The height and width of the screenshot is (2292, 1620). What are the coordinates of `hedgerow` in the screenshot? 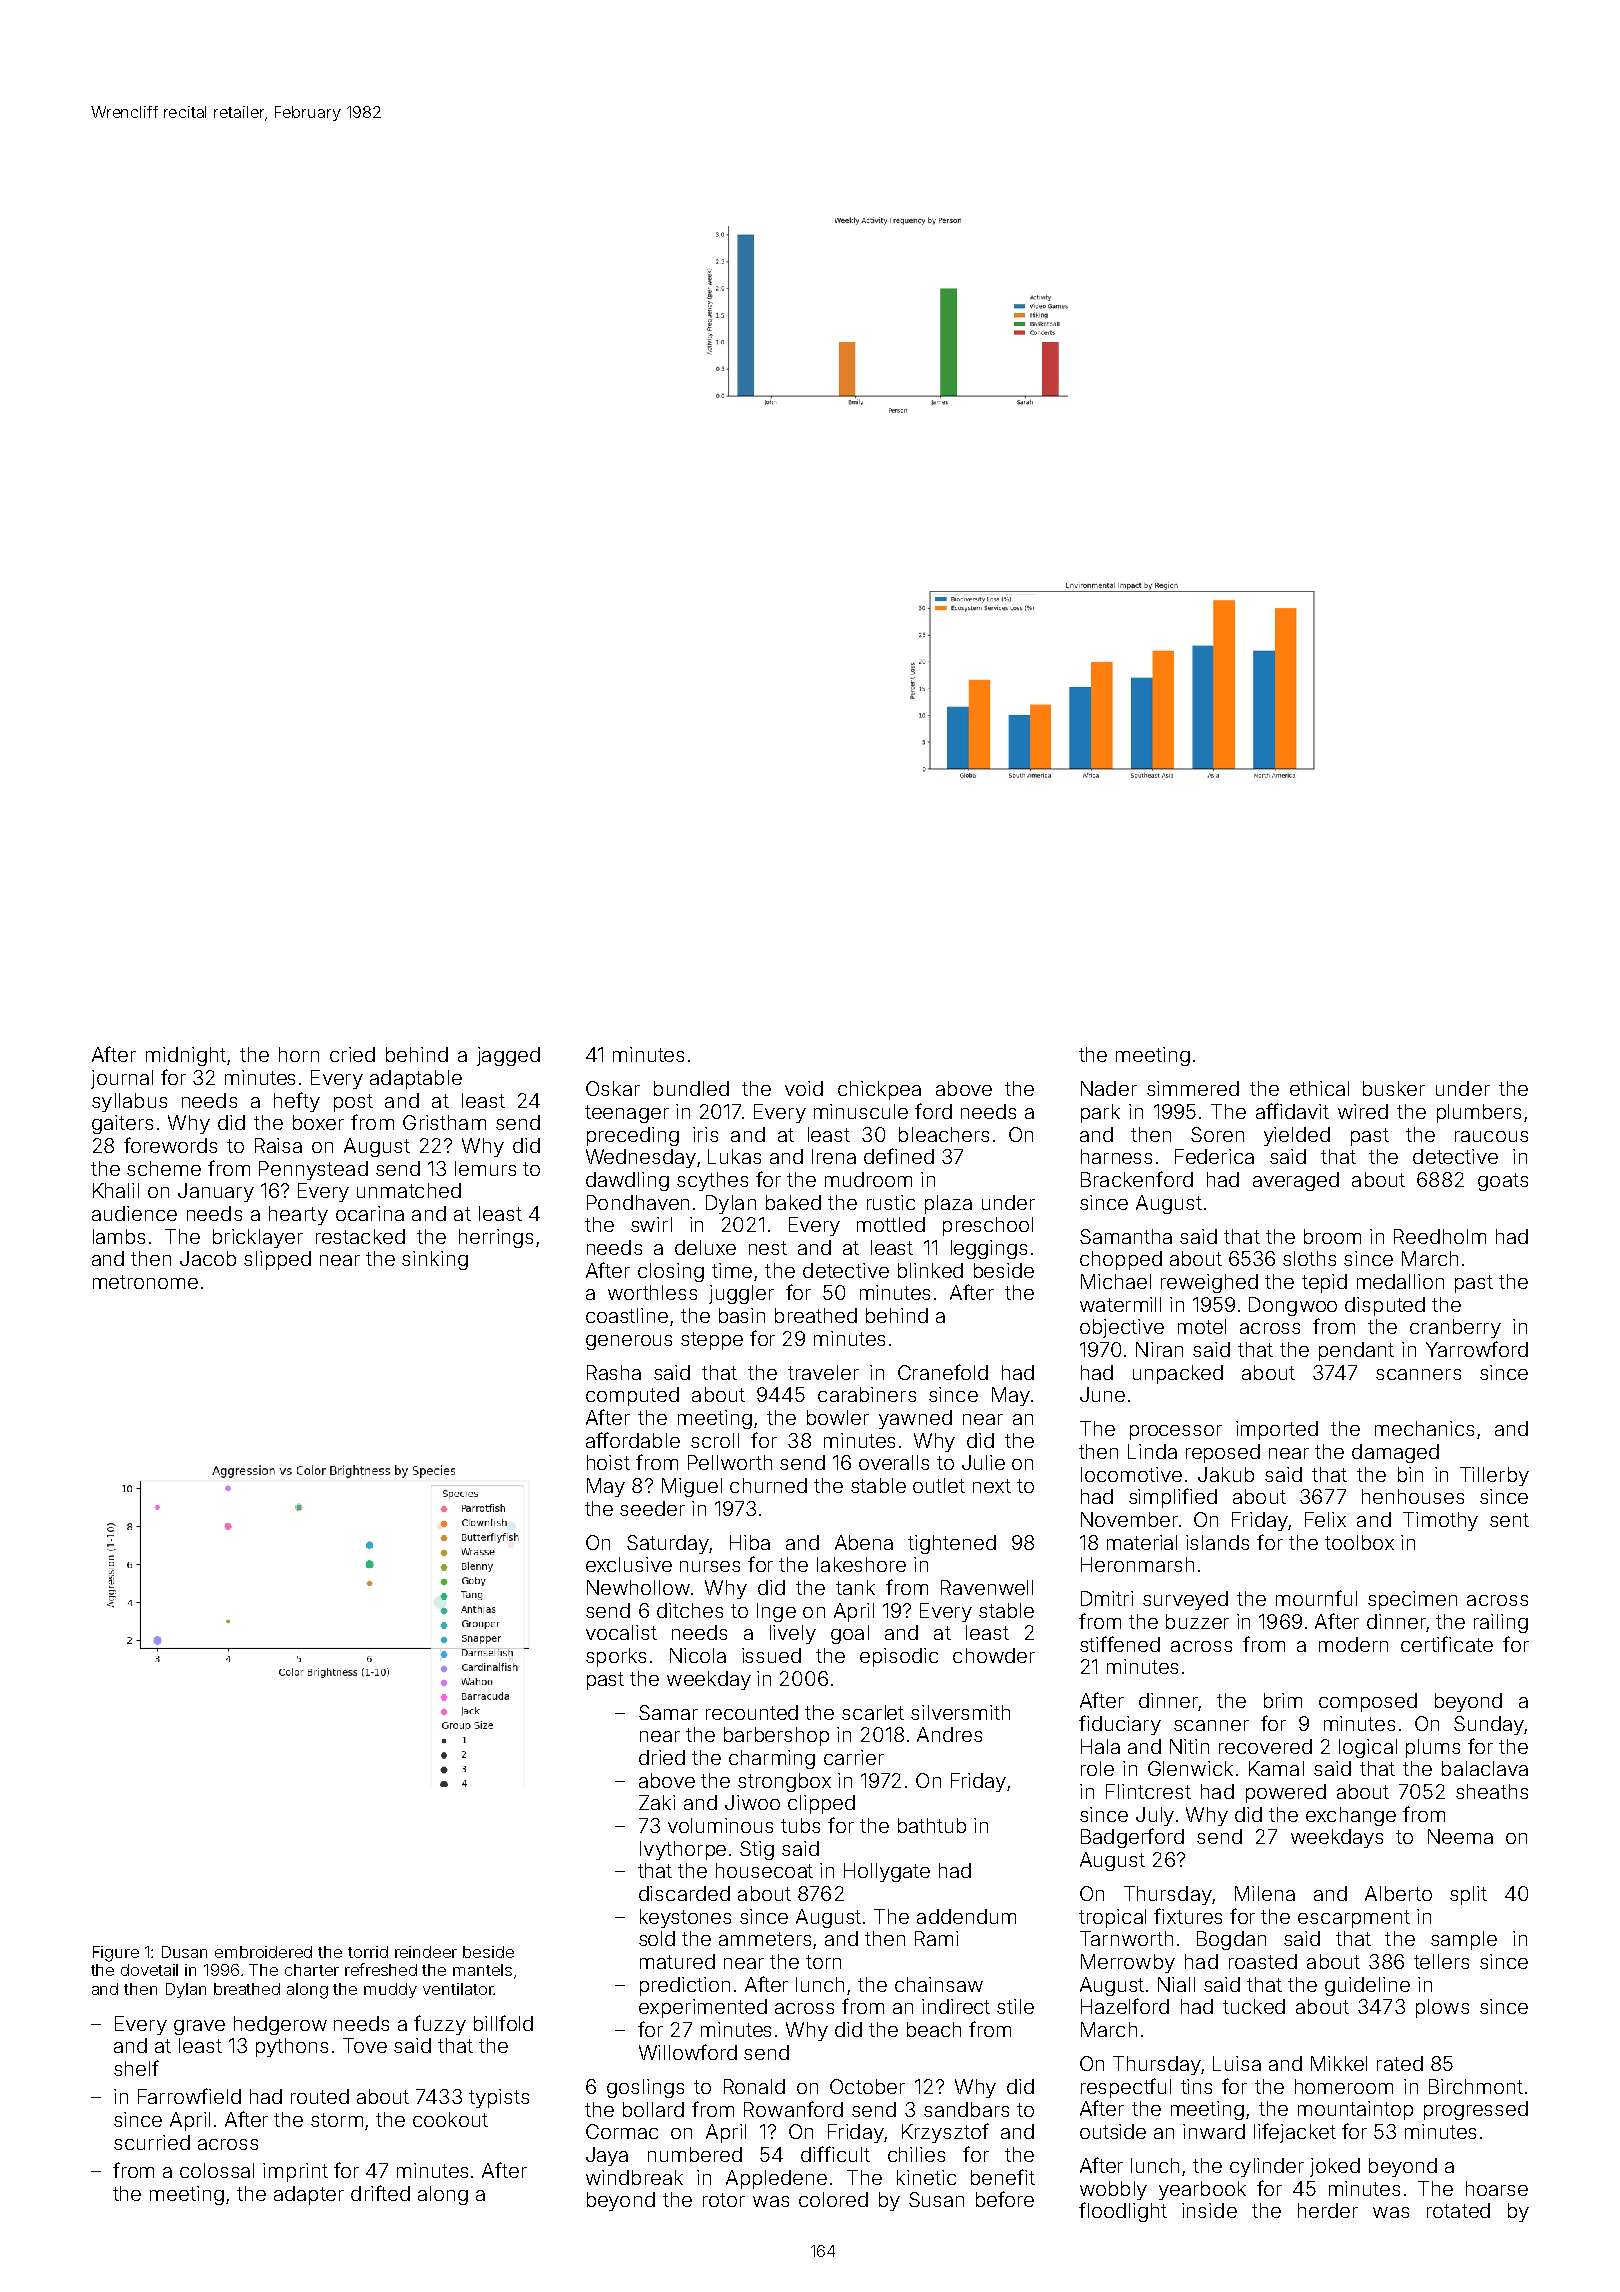 It's located at (280, 2025).
